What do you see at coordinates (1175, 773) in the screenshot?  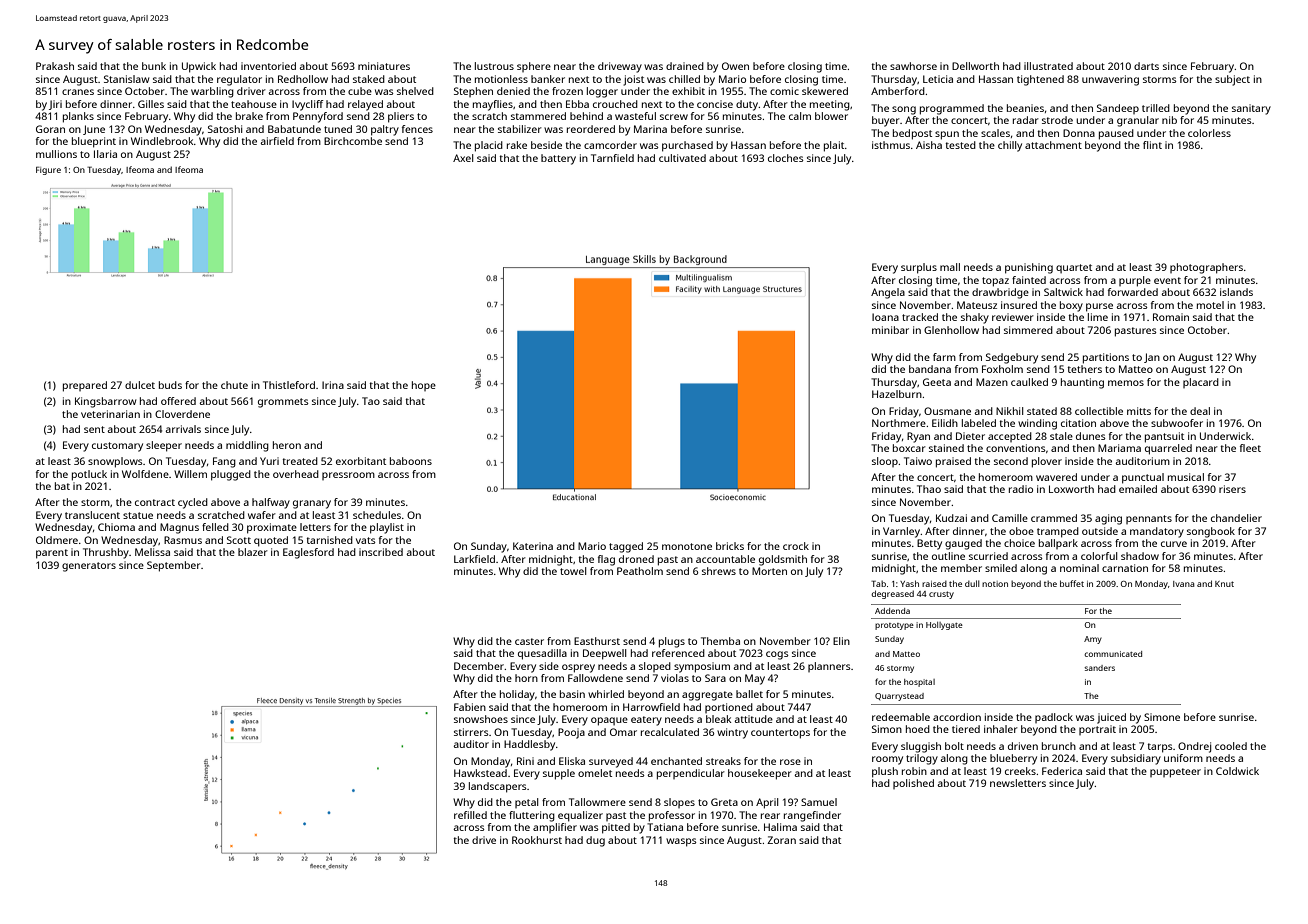 I see `puppeteer` at bounding box center [1175, 773].
